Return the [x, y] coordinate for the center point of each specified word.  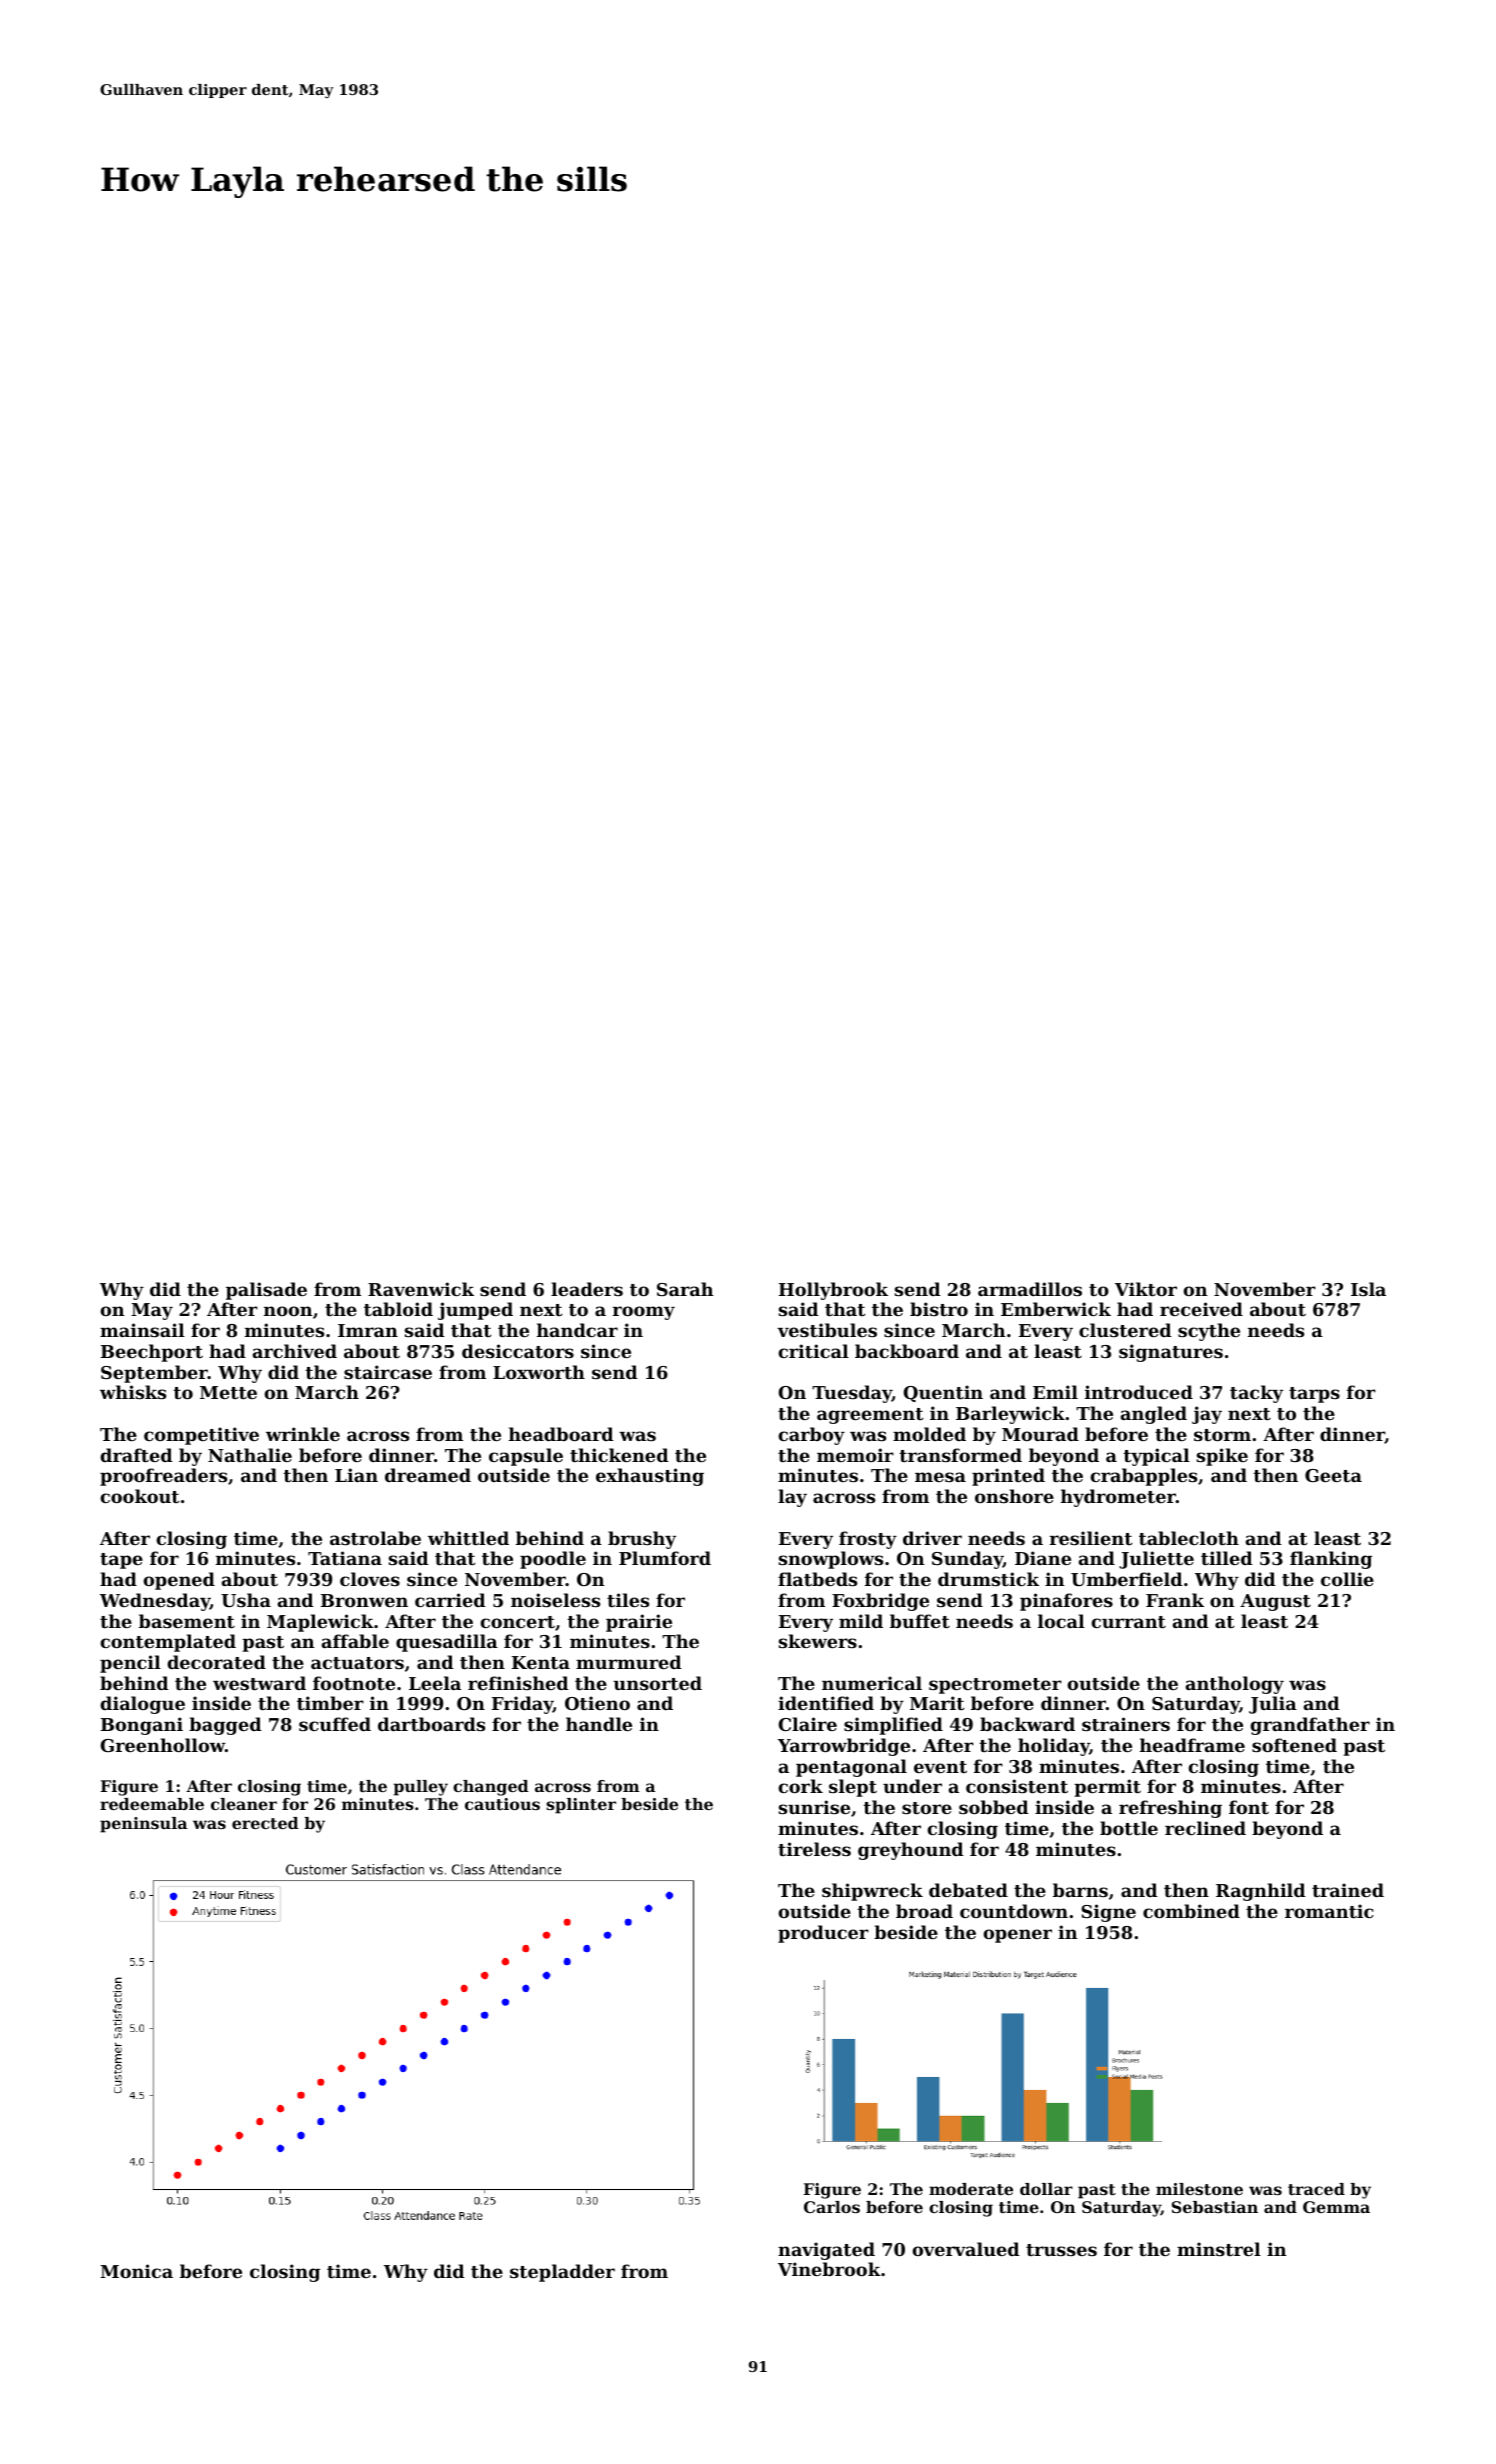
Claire [808, 1724]
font [1249, 1807]
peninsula [143, 1825]
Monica [136, 2271]
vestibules [827, 1330]
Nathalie [250, 1455]
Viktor [1146, 1289]
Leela [435, 1683]
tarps [1314, 1395]
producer [823, 1934]
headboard [561, 1434]
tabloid [398, 1309]
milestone [1199, 2189]
